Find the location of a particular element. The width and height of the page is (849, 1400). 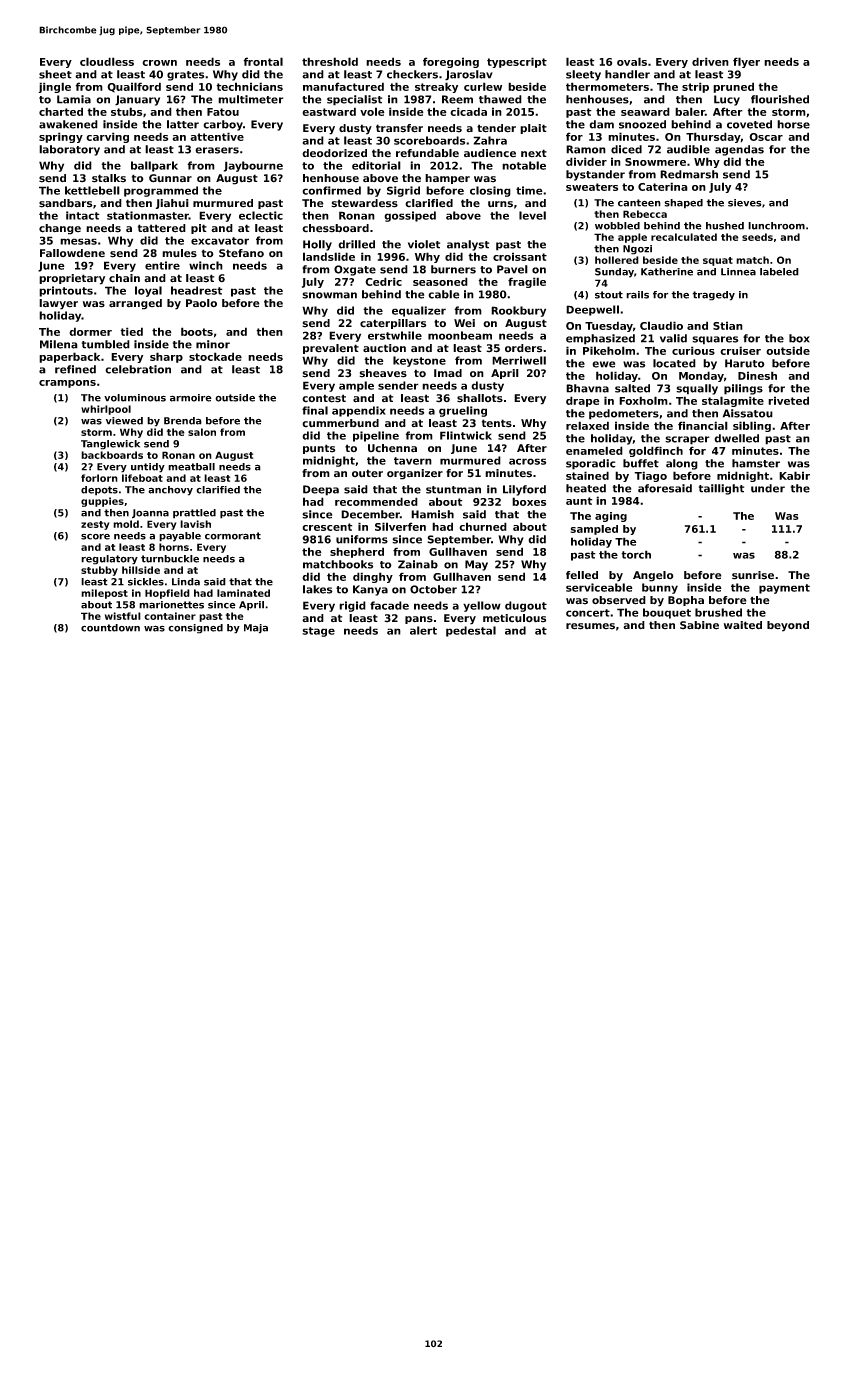

thermometers is located at coordinates (607, 86).
